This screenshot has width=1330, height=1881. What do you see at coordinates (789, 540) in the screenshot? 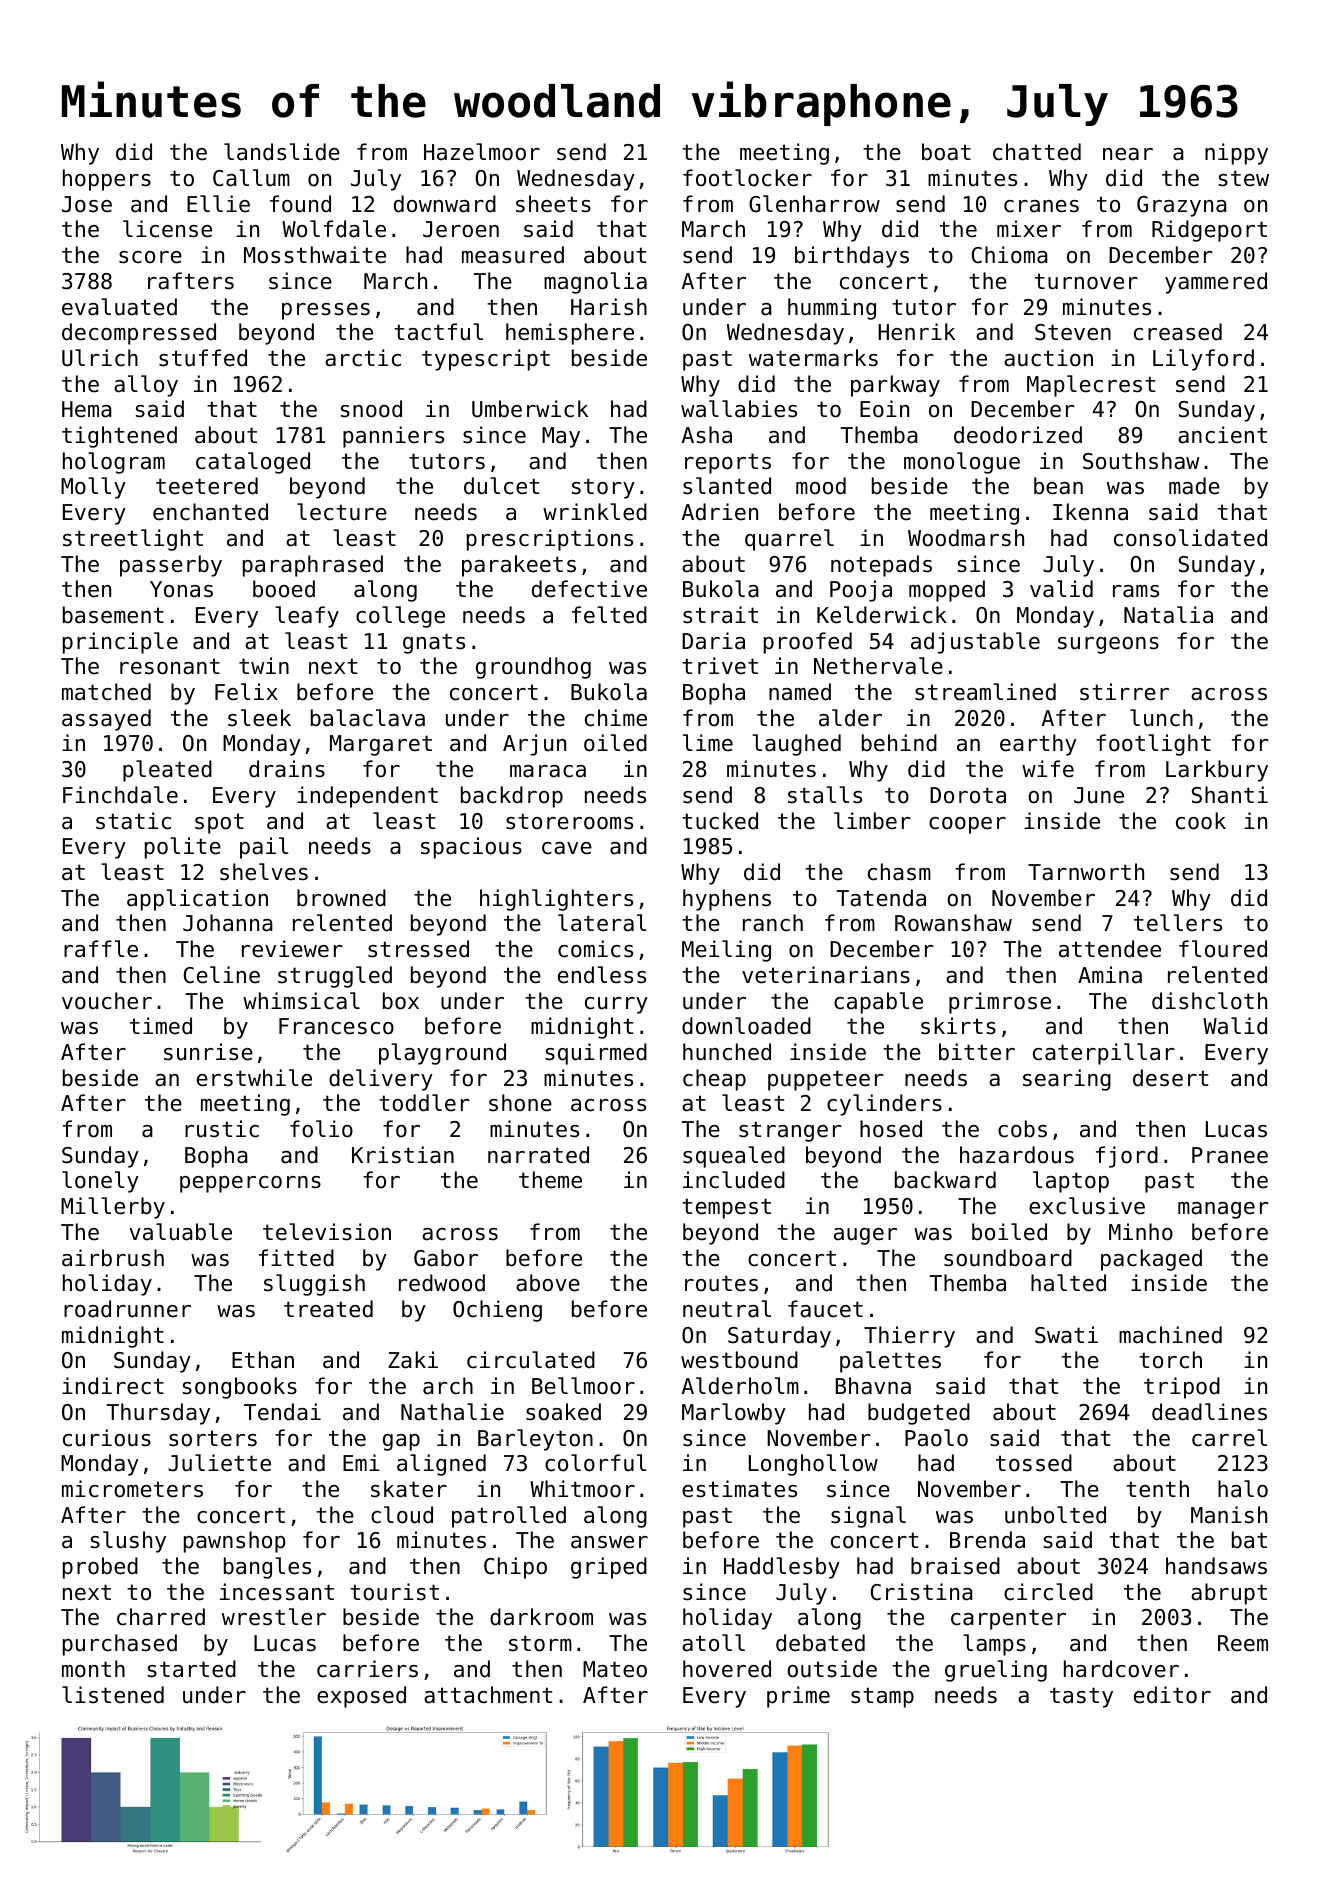
I see `quarrel` at bounding box center [789, 540].
